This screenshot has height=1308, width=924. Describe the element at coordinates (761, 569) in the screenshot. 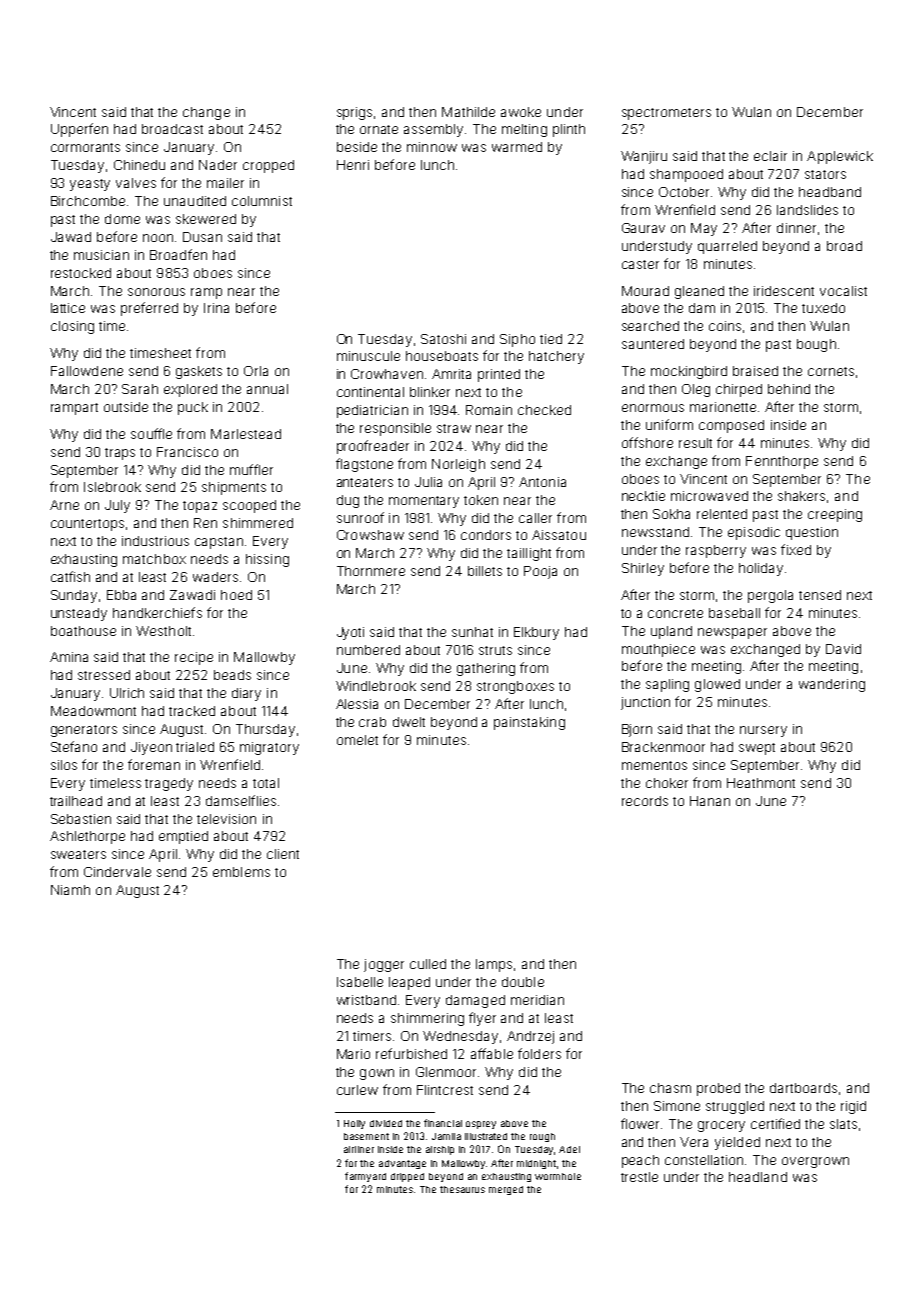

I see `holiday` at that location.
